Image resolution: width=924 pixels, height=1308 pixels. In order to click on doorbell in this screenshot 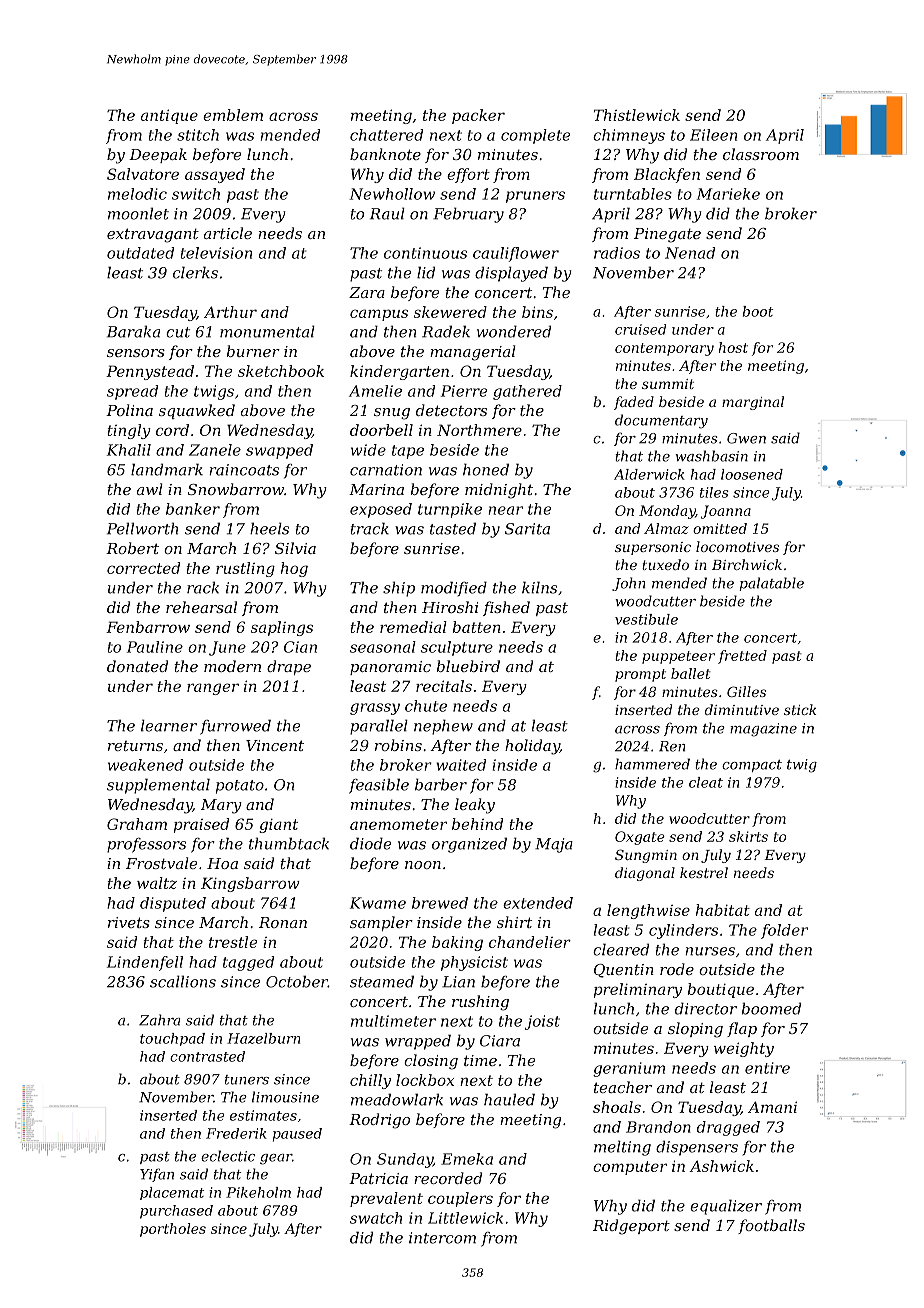, I will do `click(381, 430)`.
